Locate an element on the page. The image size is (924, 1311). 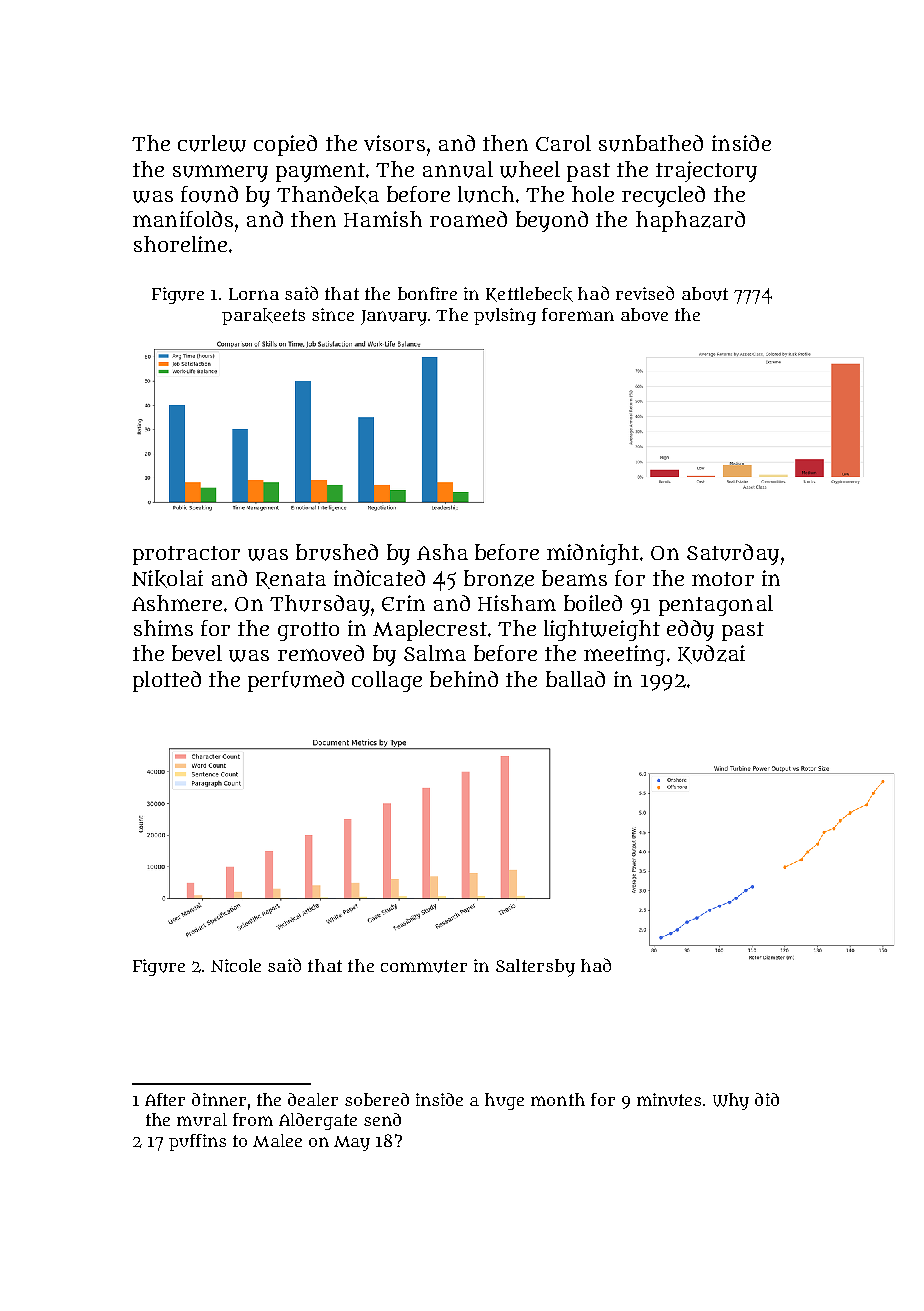
wheel is located at coordinates (530, 169).
